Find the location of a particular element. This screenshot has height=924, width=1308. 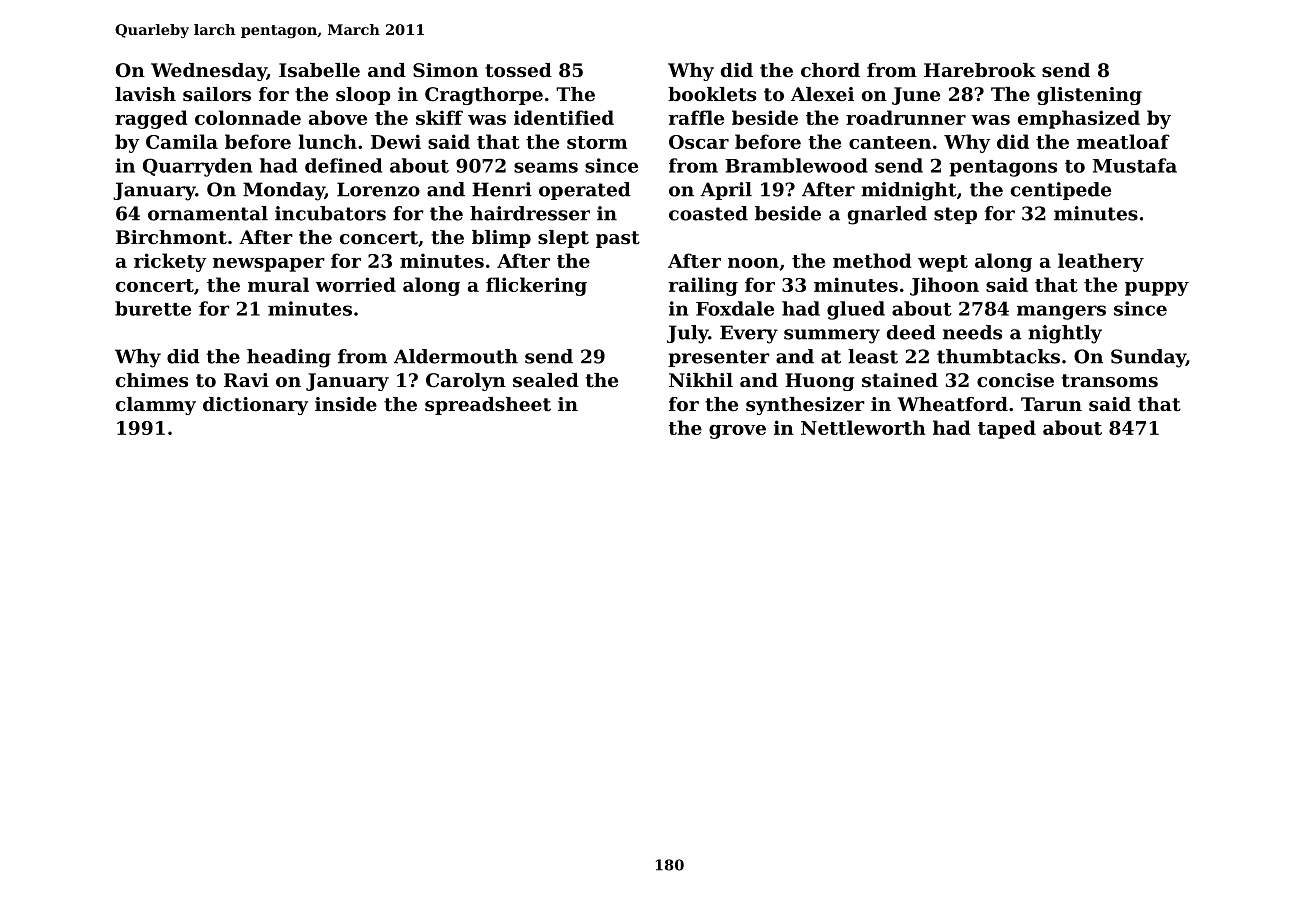

Bramblewood is located at coordinates (796, 165).
